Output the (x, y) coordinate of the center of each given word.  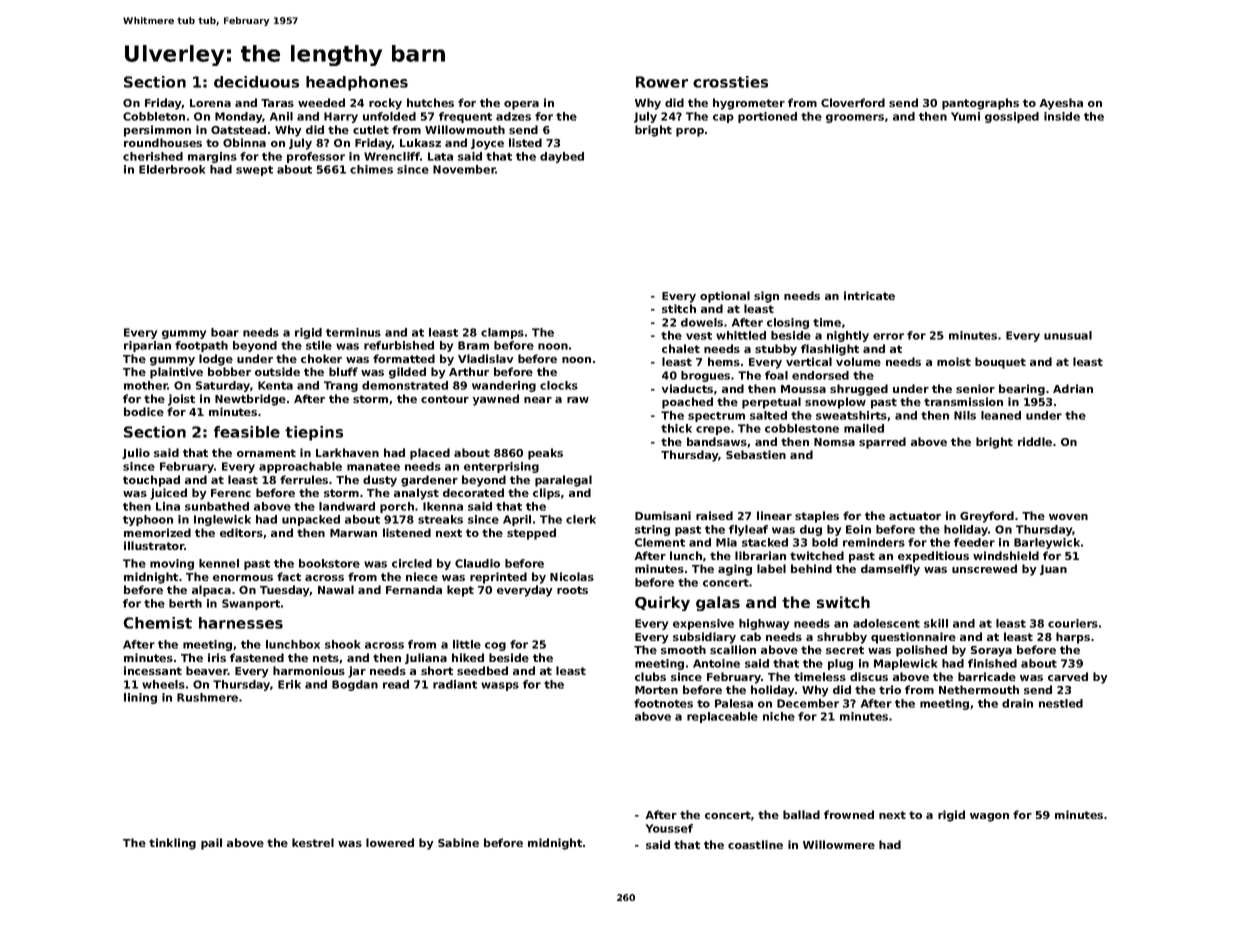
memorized (157, 532)
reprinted (498, 578)
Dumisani (663, 515)
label (771, 568)
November (464, 169)
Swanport (251, 604)
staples (817, 517)
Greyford (987, 517)
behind (811, 568)
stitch (679, 308)
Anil (281, 116)
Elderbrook (172, 169)
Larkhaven (347, 452)
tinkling (172, 844)
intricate (869, 295)
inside (1062, 116)
